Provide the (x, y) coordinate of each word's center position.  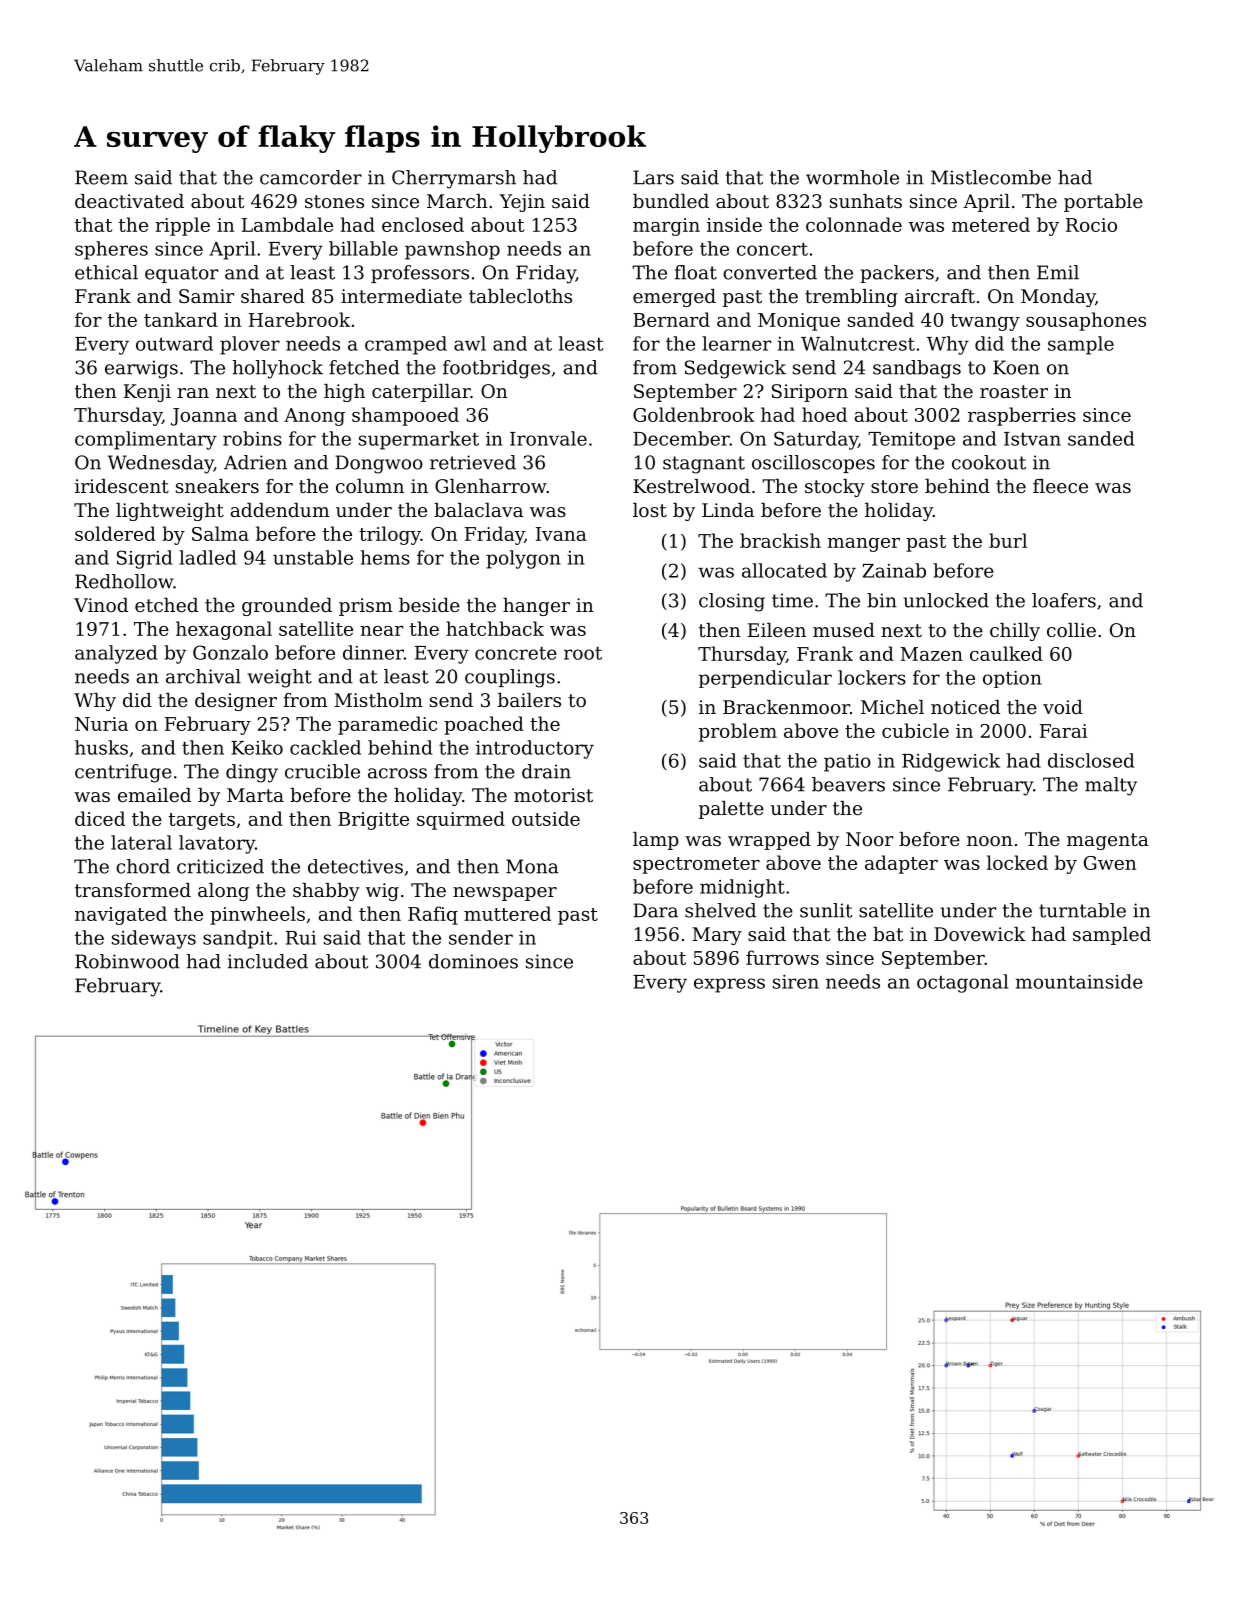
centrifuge (123, 773)
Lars (653, 177)
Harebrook (299, 319)
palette (731, 810)
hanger (536, 607)
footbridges (496, 369)
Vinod (101, 605)
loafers (1064, 600)
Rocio (1091, 225)
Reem (101, 177)
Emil (1058, 272)
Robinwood (127, 961)
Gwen (1110, 863)
